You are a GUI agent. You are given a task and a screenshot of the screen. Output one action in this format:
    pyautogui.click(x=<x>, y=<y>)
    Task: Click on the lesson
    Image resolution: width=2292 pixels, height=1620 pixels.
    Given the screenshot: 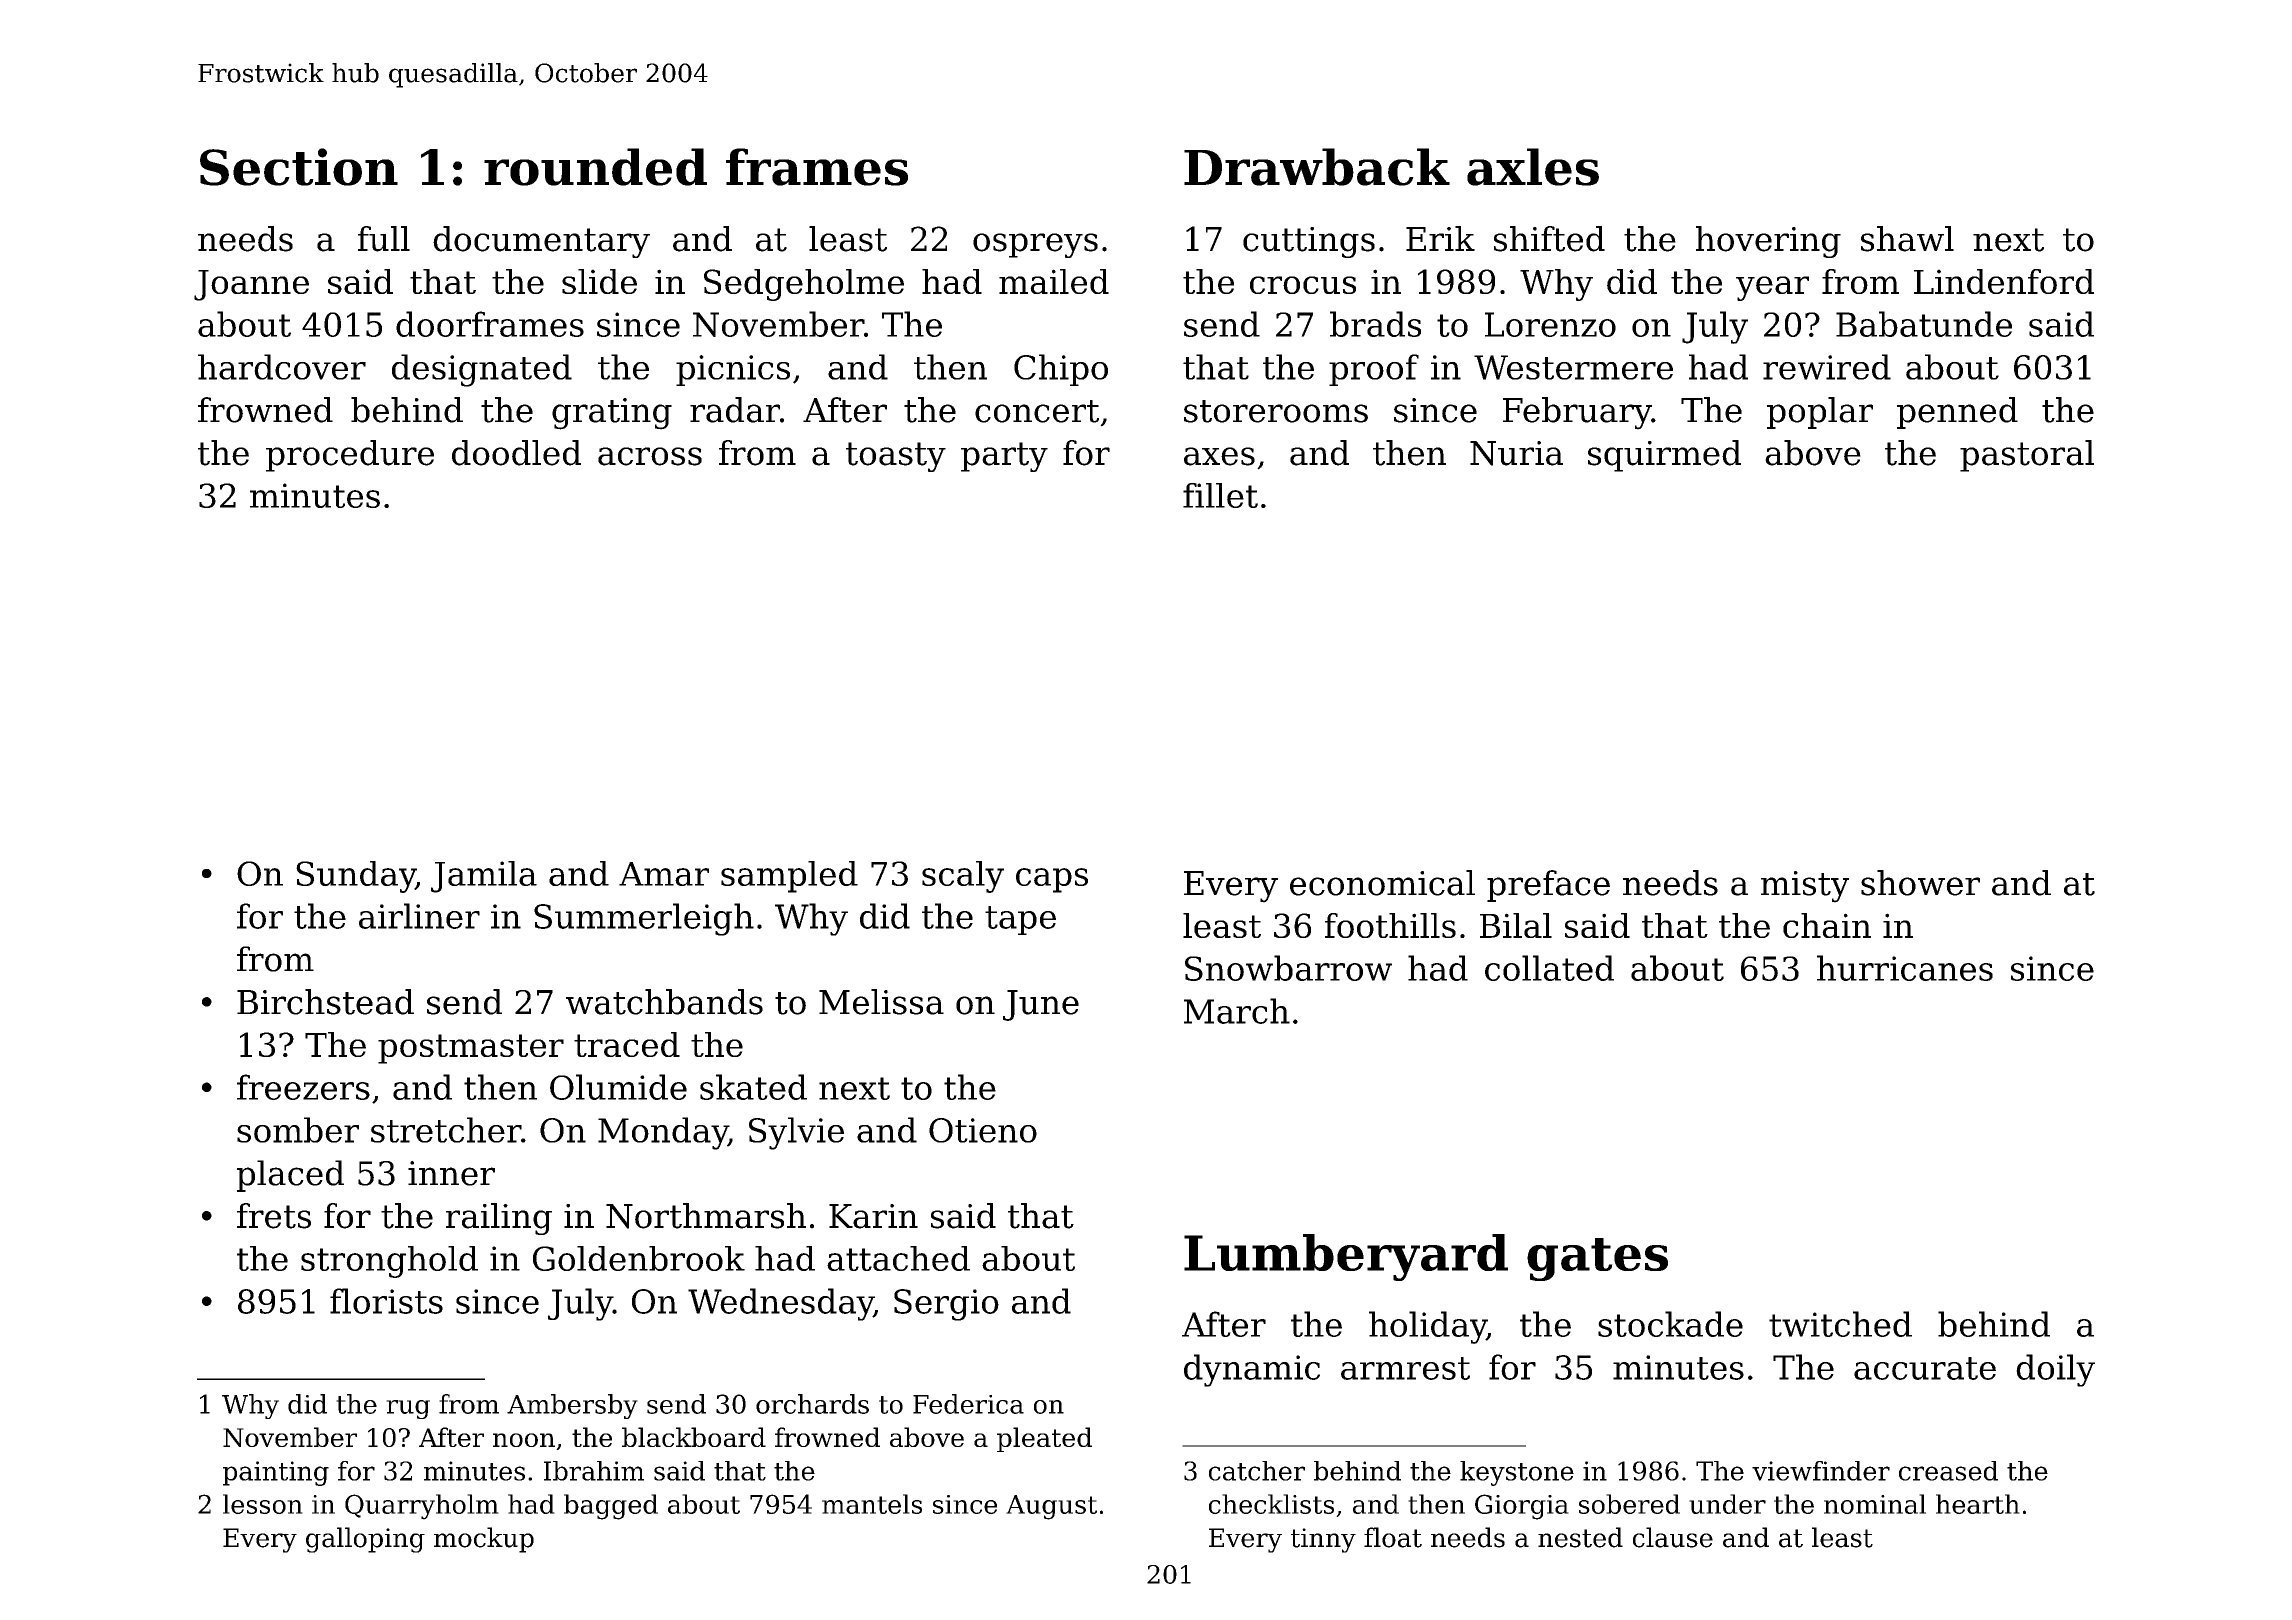 What is the action you would take?
    pyautogui.click(x=263, y=1504)
